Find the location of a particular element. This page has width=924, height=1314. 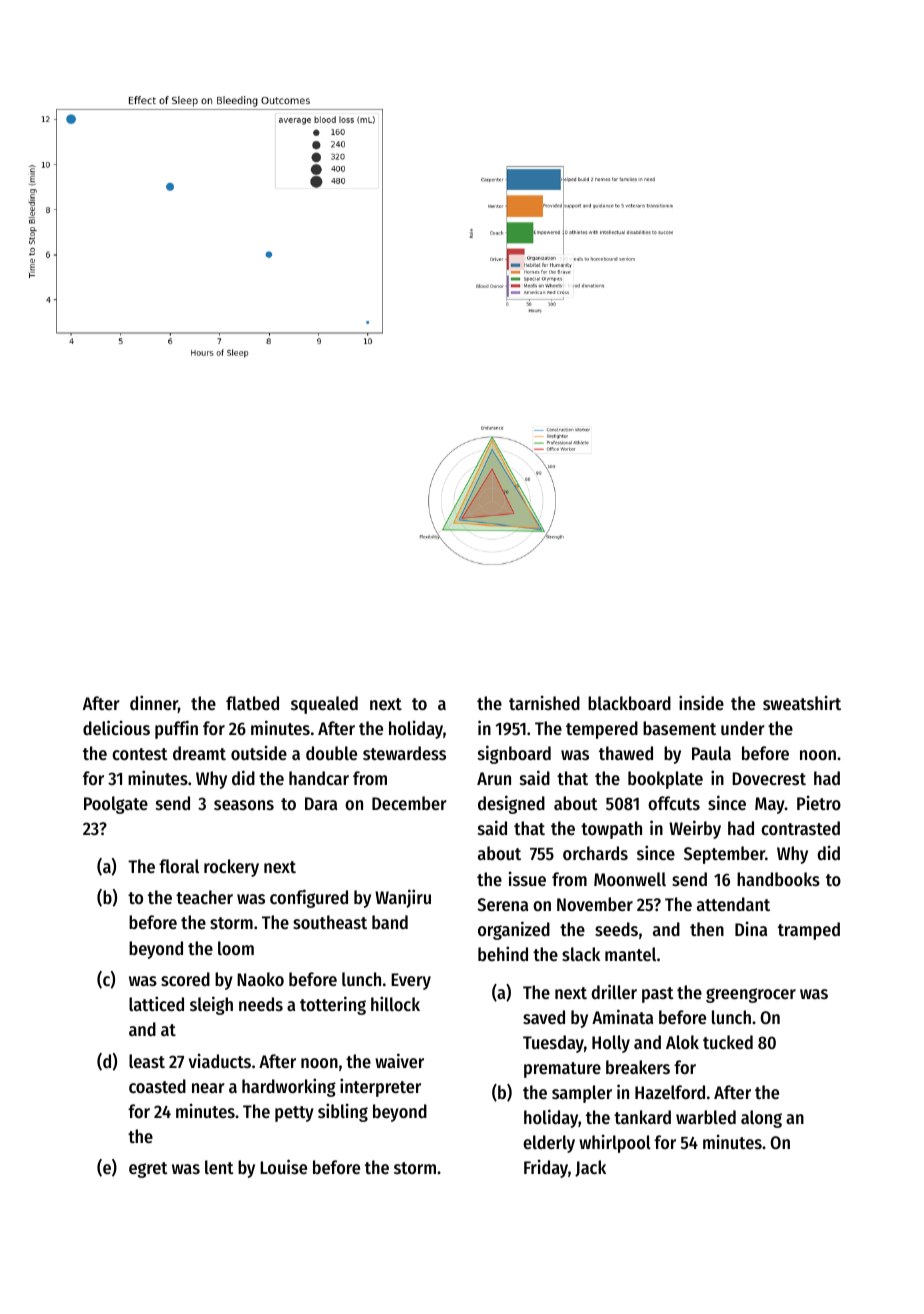

loom is located at coordinates (236, 948).
